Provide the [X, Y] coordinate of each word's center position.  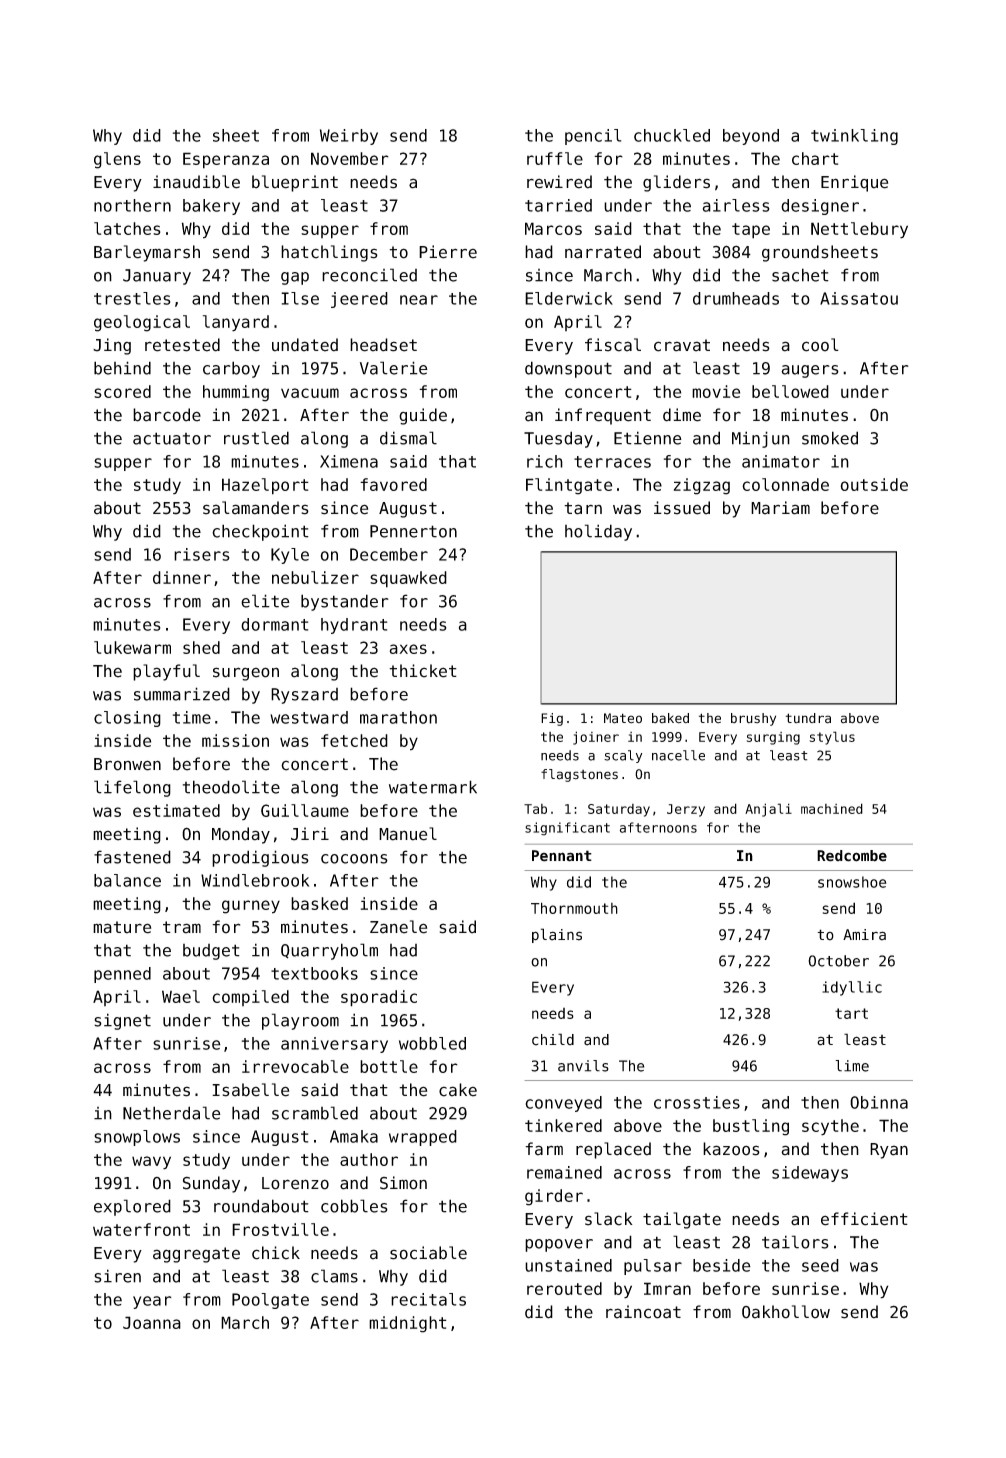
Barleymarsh [147, 253]
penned [122, 975]
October [838, 961]
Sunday [211, 1184]
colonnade [785, 484]
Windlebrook [255, 880]
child [553, 1039]
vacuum [310, 393]
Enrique [854, 183]
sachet [800, 275]
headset [383, 345]
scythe [830, 1127]
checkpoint [260, 532]
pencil [593, 137]
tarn [583, 508]
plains [557, 935]
